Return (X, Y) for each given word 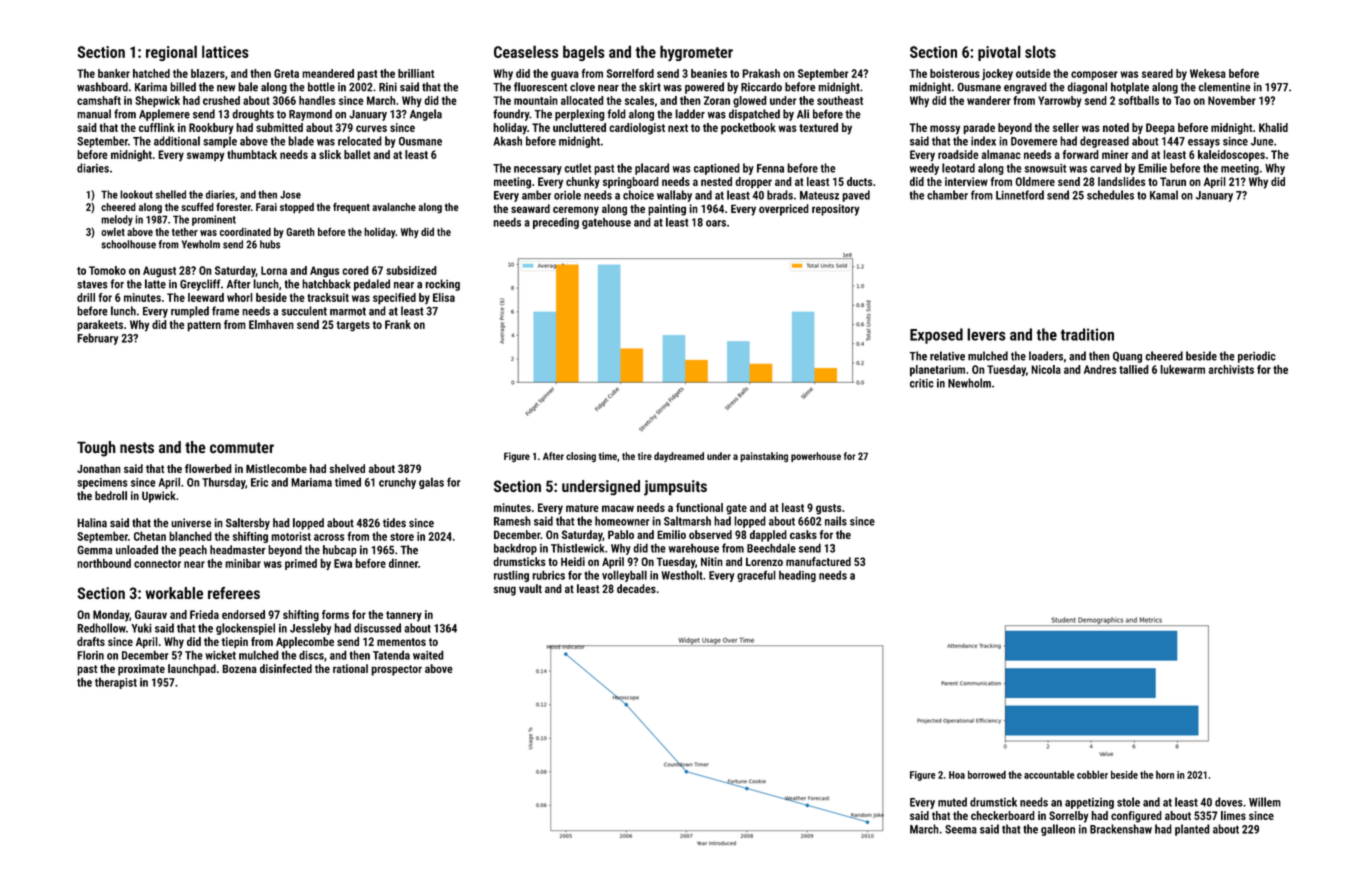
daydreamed (679, 457)
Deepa (1160, 128)
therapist (116, 683)
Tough (96, 449)
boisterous (955, 73)
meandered (328, 73)
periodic (1257, 357)
